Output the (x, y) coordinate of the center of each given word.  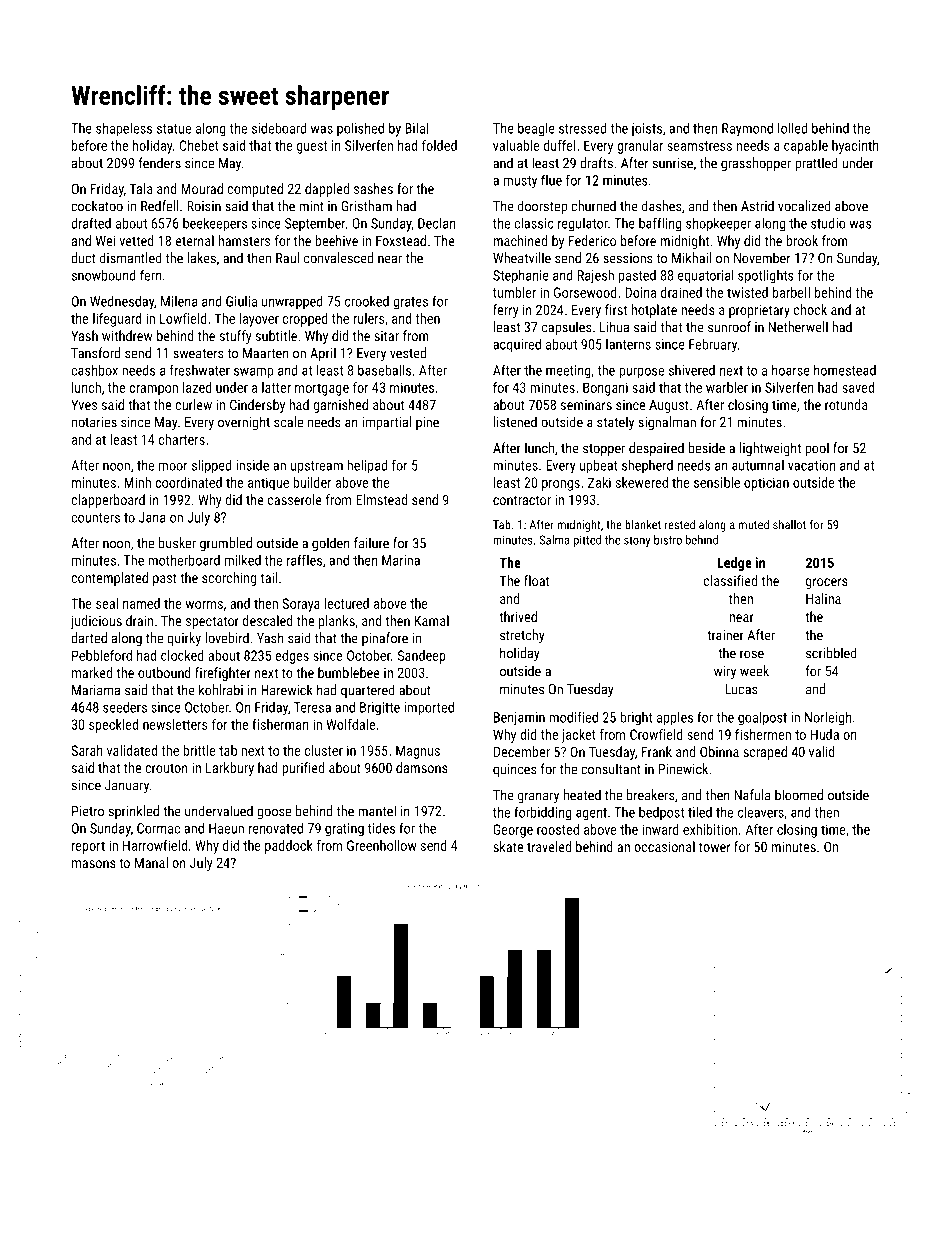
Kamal (432, 620)
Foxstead (401, 240)
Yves (84, 405)
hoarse (791, 370)
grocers (827, 583)
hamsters (244, 240)
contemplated (109, 579)
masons (94, 864)
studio (828, 223)
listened (515, 422)
